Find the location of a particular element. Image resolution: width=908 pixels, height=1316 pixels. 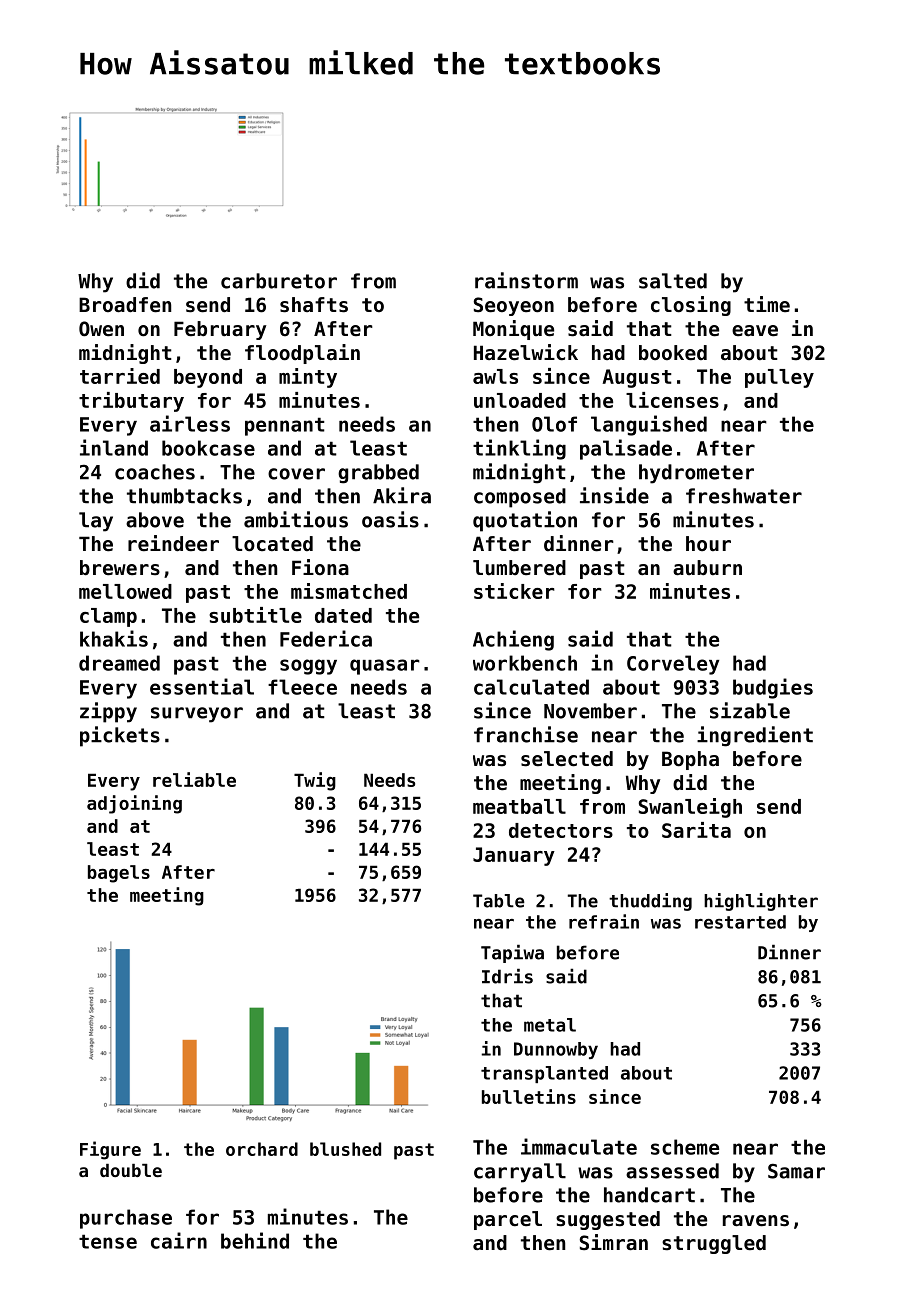

Idris is located at coordinates (507, 976).
